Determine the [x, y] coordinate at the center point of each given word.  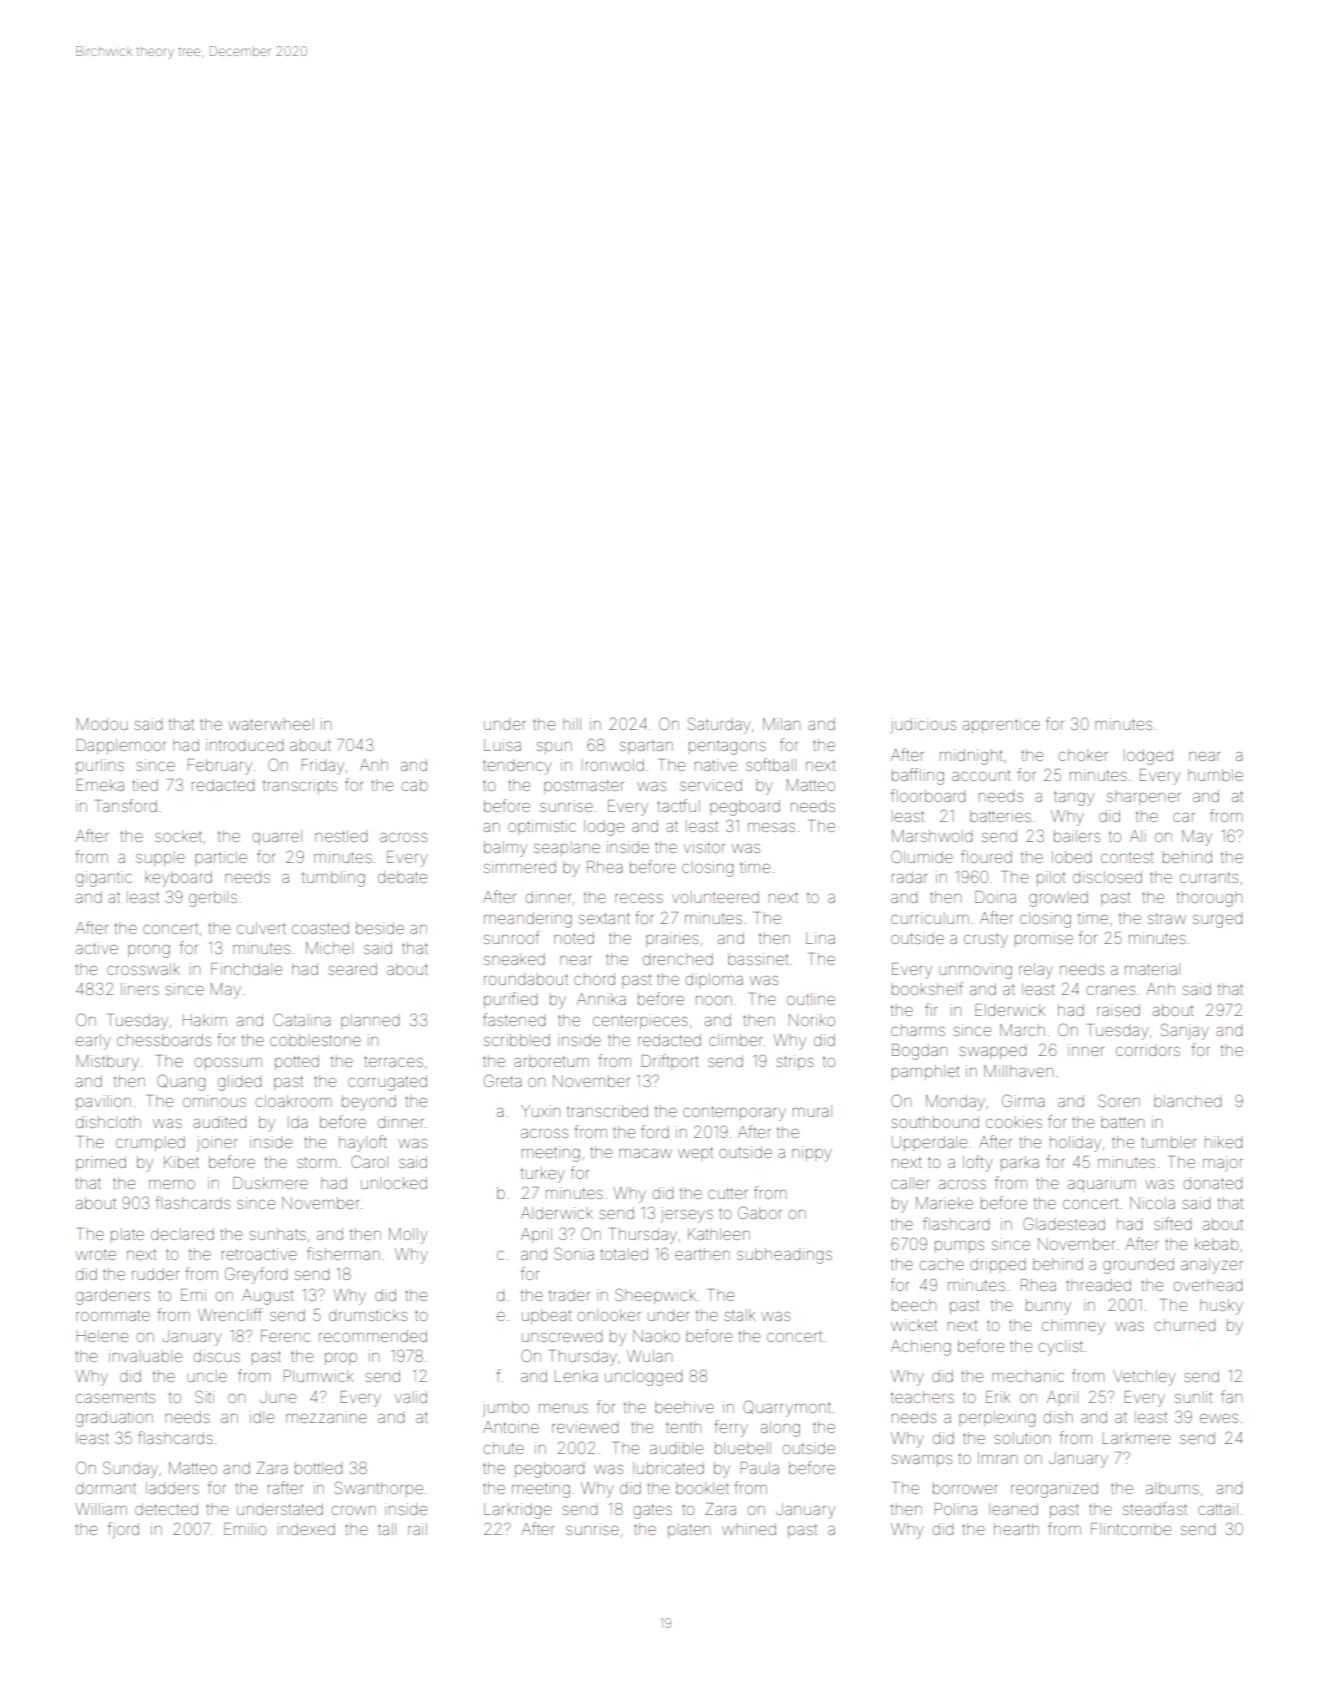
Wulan [649, 1356]
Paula [760, 1468]
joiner [217, 1143]
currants [1209, 877]
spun [554, 748]
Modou [102, 724]
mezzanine [326, 1417]
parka [1020, 1163]
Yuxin [540, 1111]
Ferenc [285, 1336]
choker [1083, 755]
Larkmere [1136, 1438]
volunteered [715, 897]
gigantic [104, 879]
